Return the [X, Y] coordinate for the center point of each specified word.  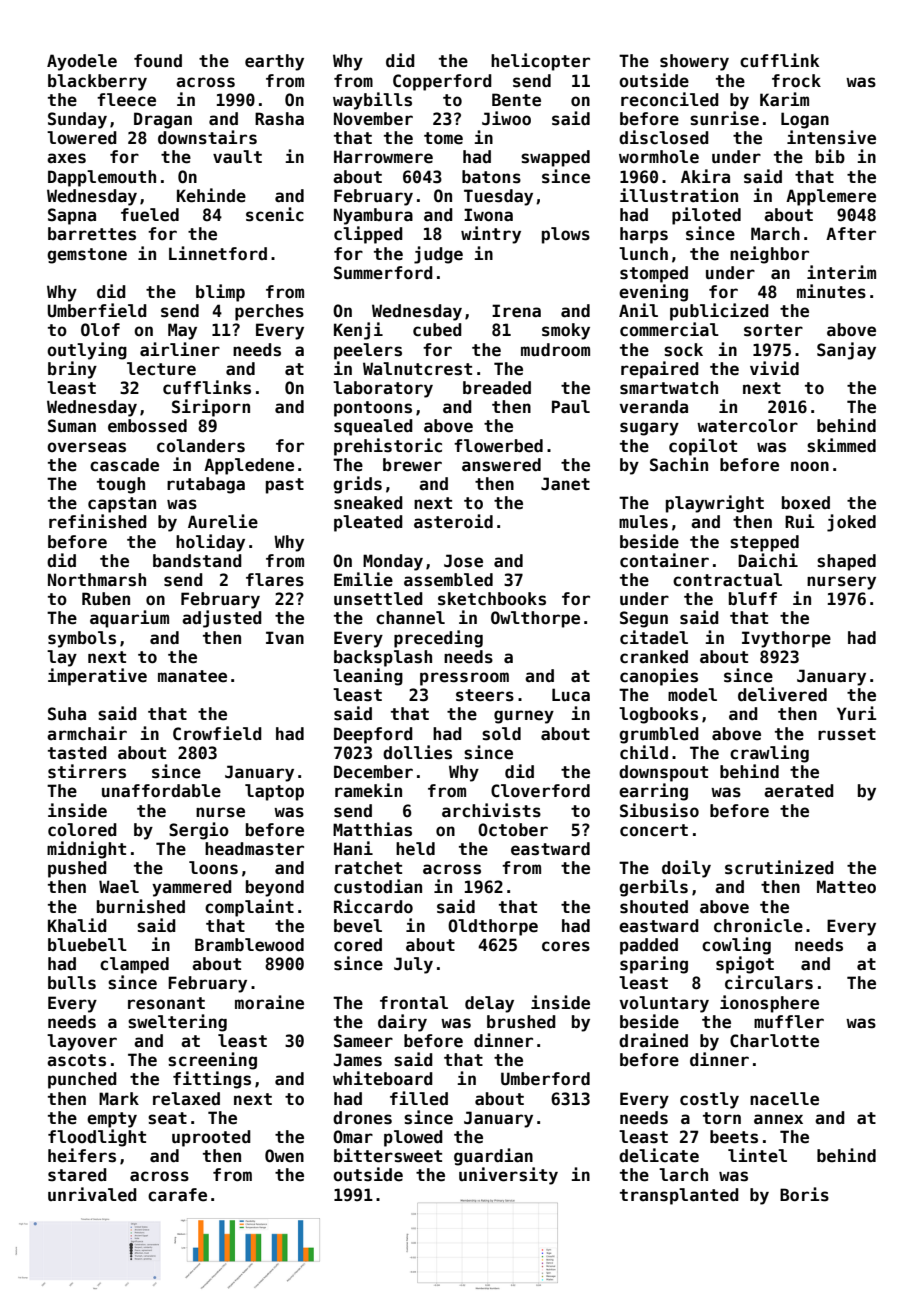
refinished [98, 521]
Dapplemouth [102, 178]
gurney [524, 717]
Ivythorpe [786, 639]
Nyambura [373, 216]
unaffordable [161, 791]
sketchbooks [492, 599]
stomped [654, 274]
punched [82, 1080]
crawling [769, 754]
